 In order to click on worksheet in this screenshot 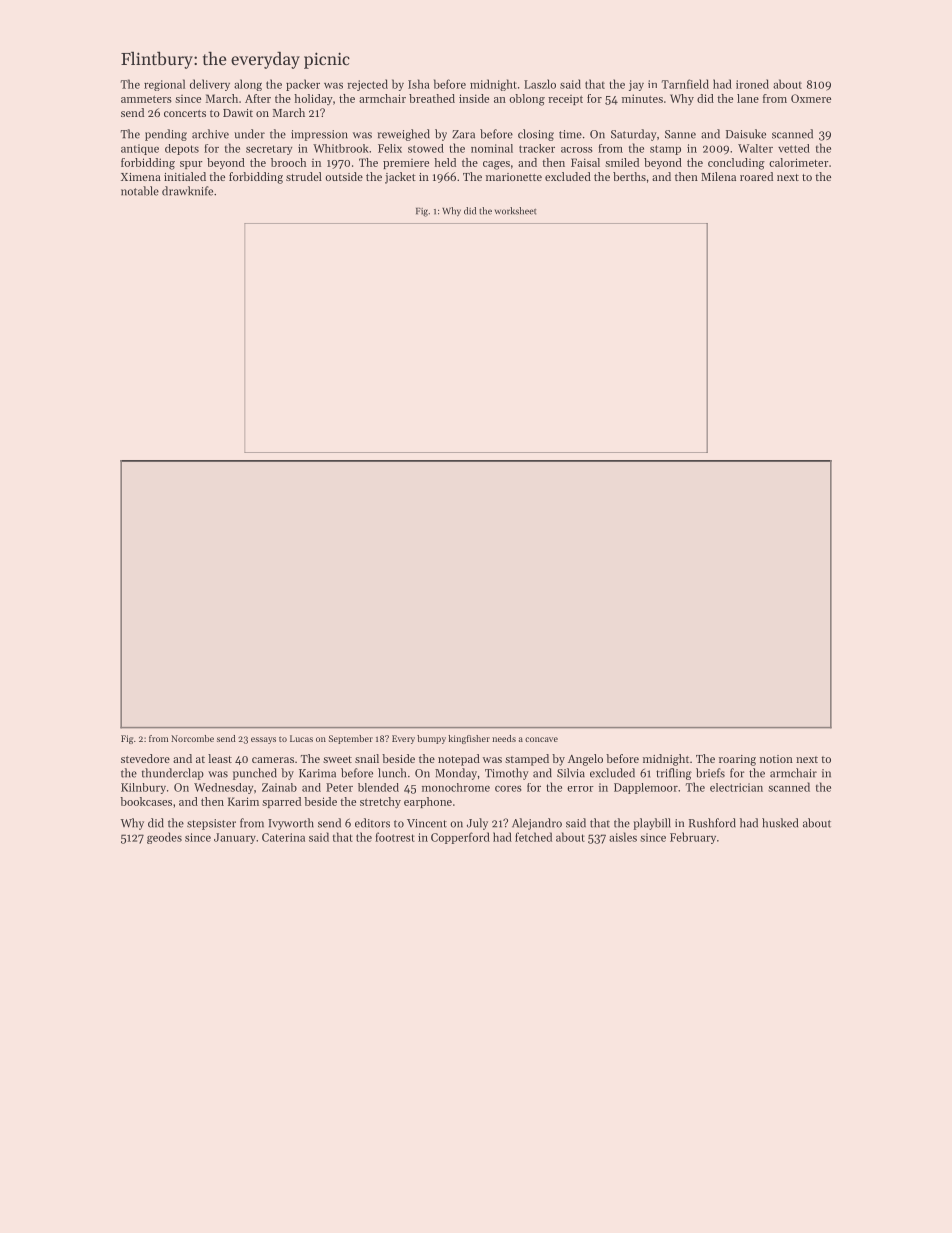, I will do `click(515, 211)`.
